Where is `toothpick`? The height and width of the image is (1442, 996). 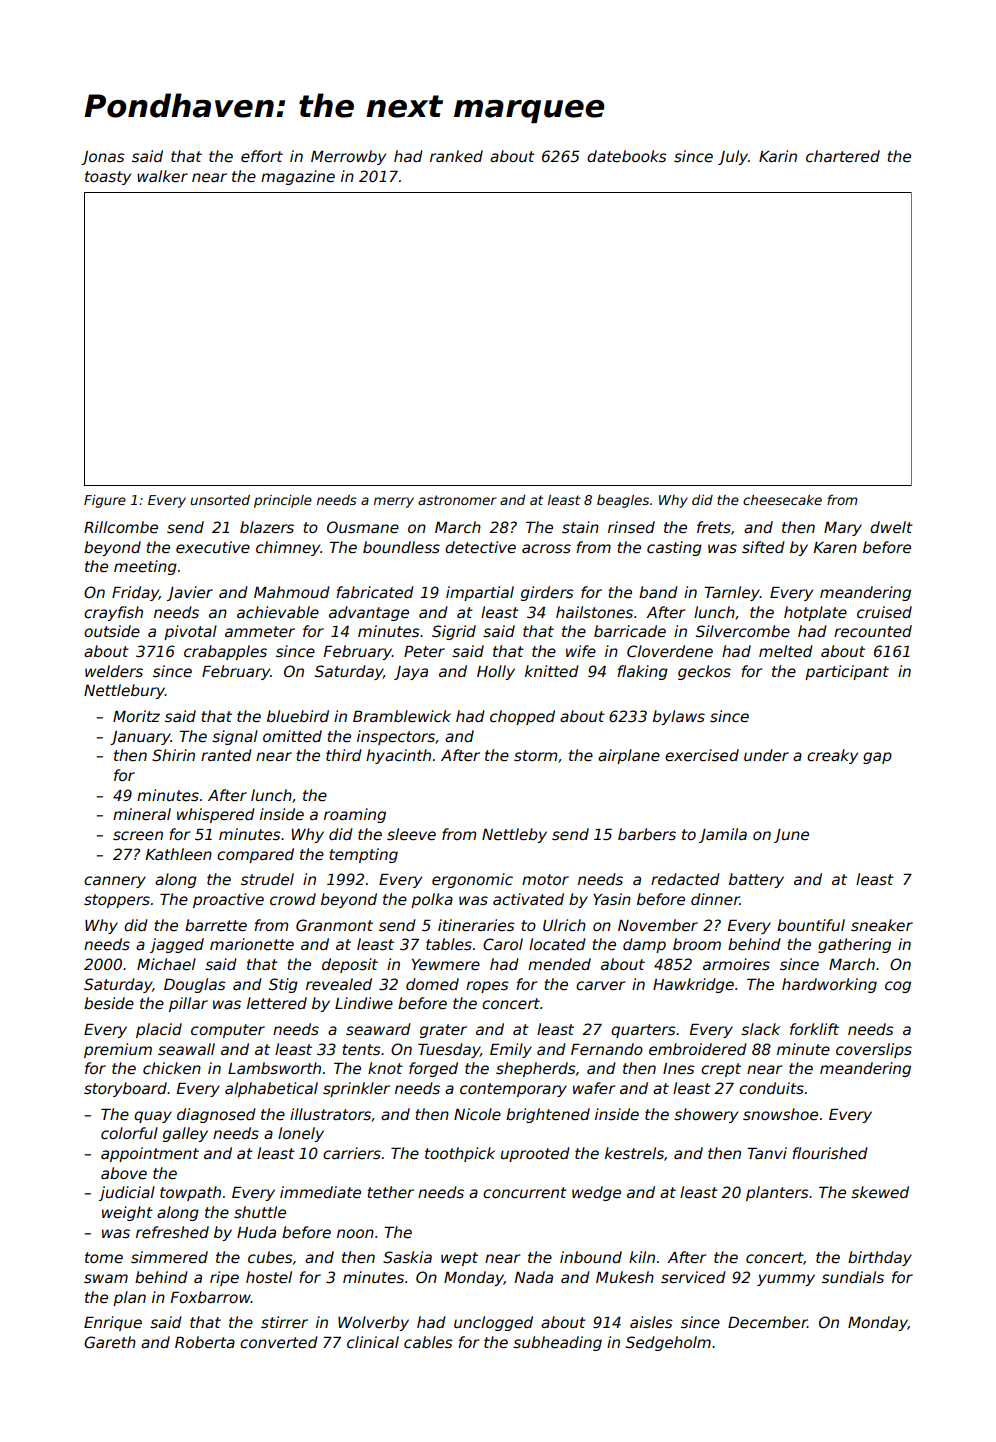 toothpick is located at coordinates (460, 1154).
